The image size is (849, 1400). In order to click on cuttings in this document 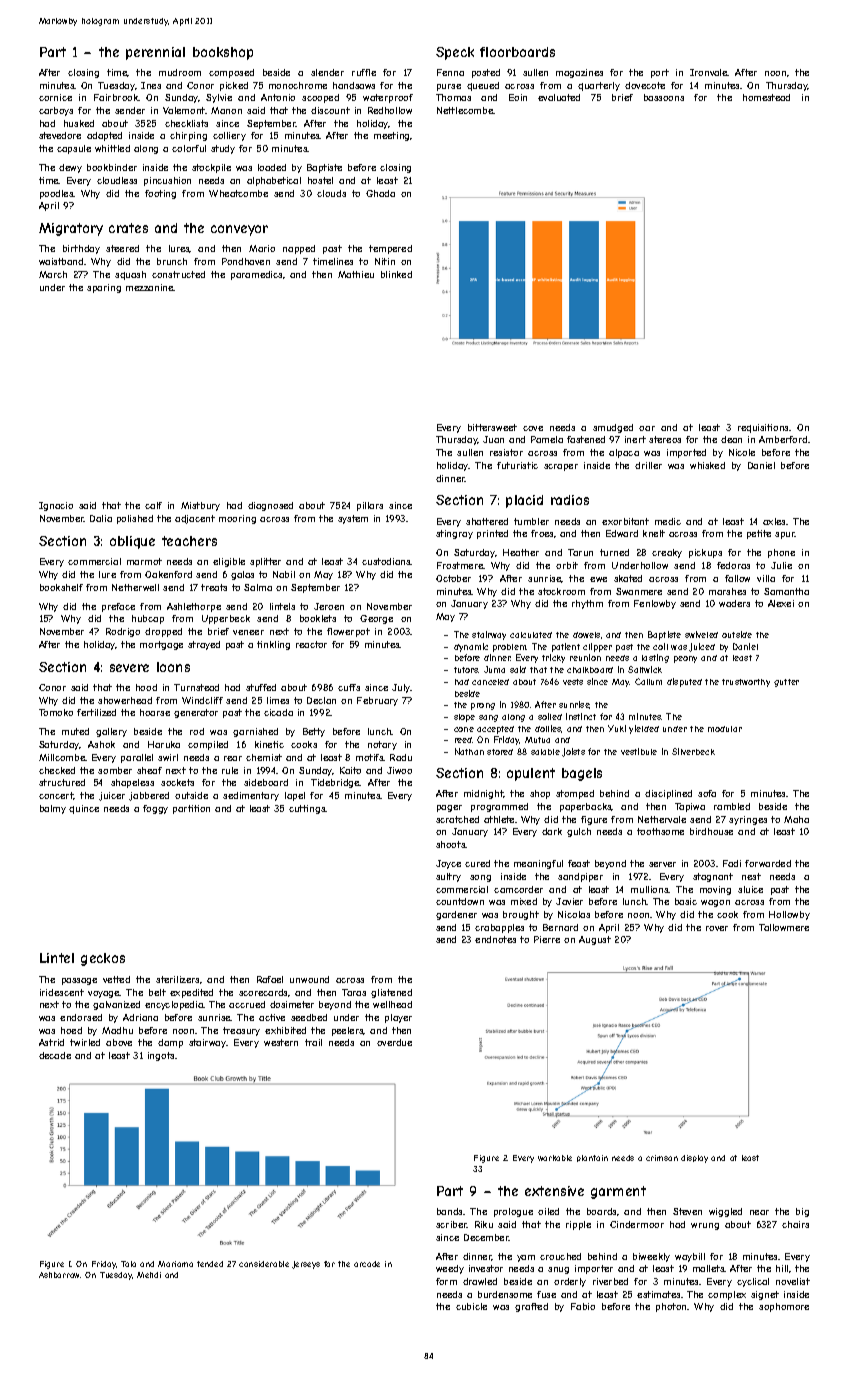, I will do `click(307, 809)`.
